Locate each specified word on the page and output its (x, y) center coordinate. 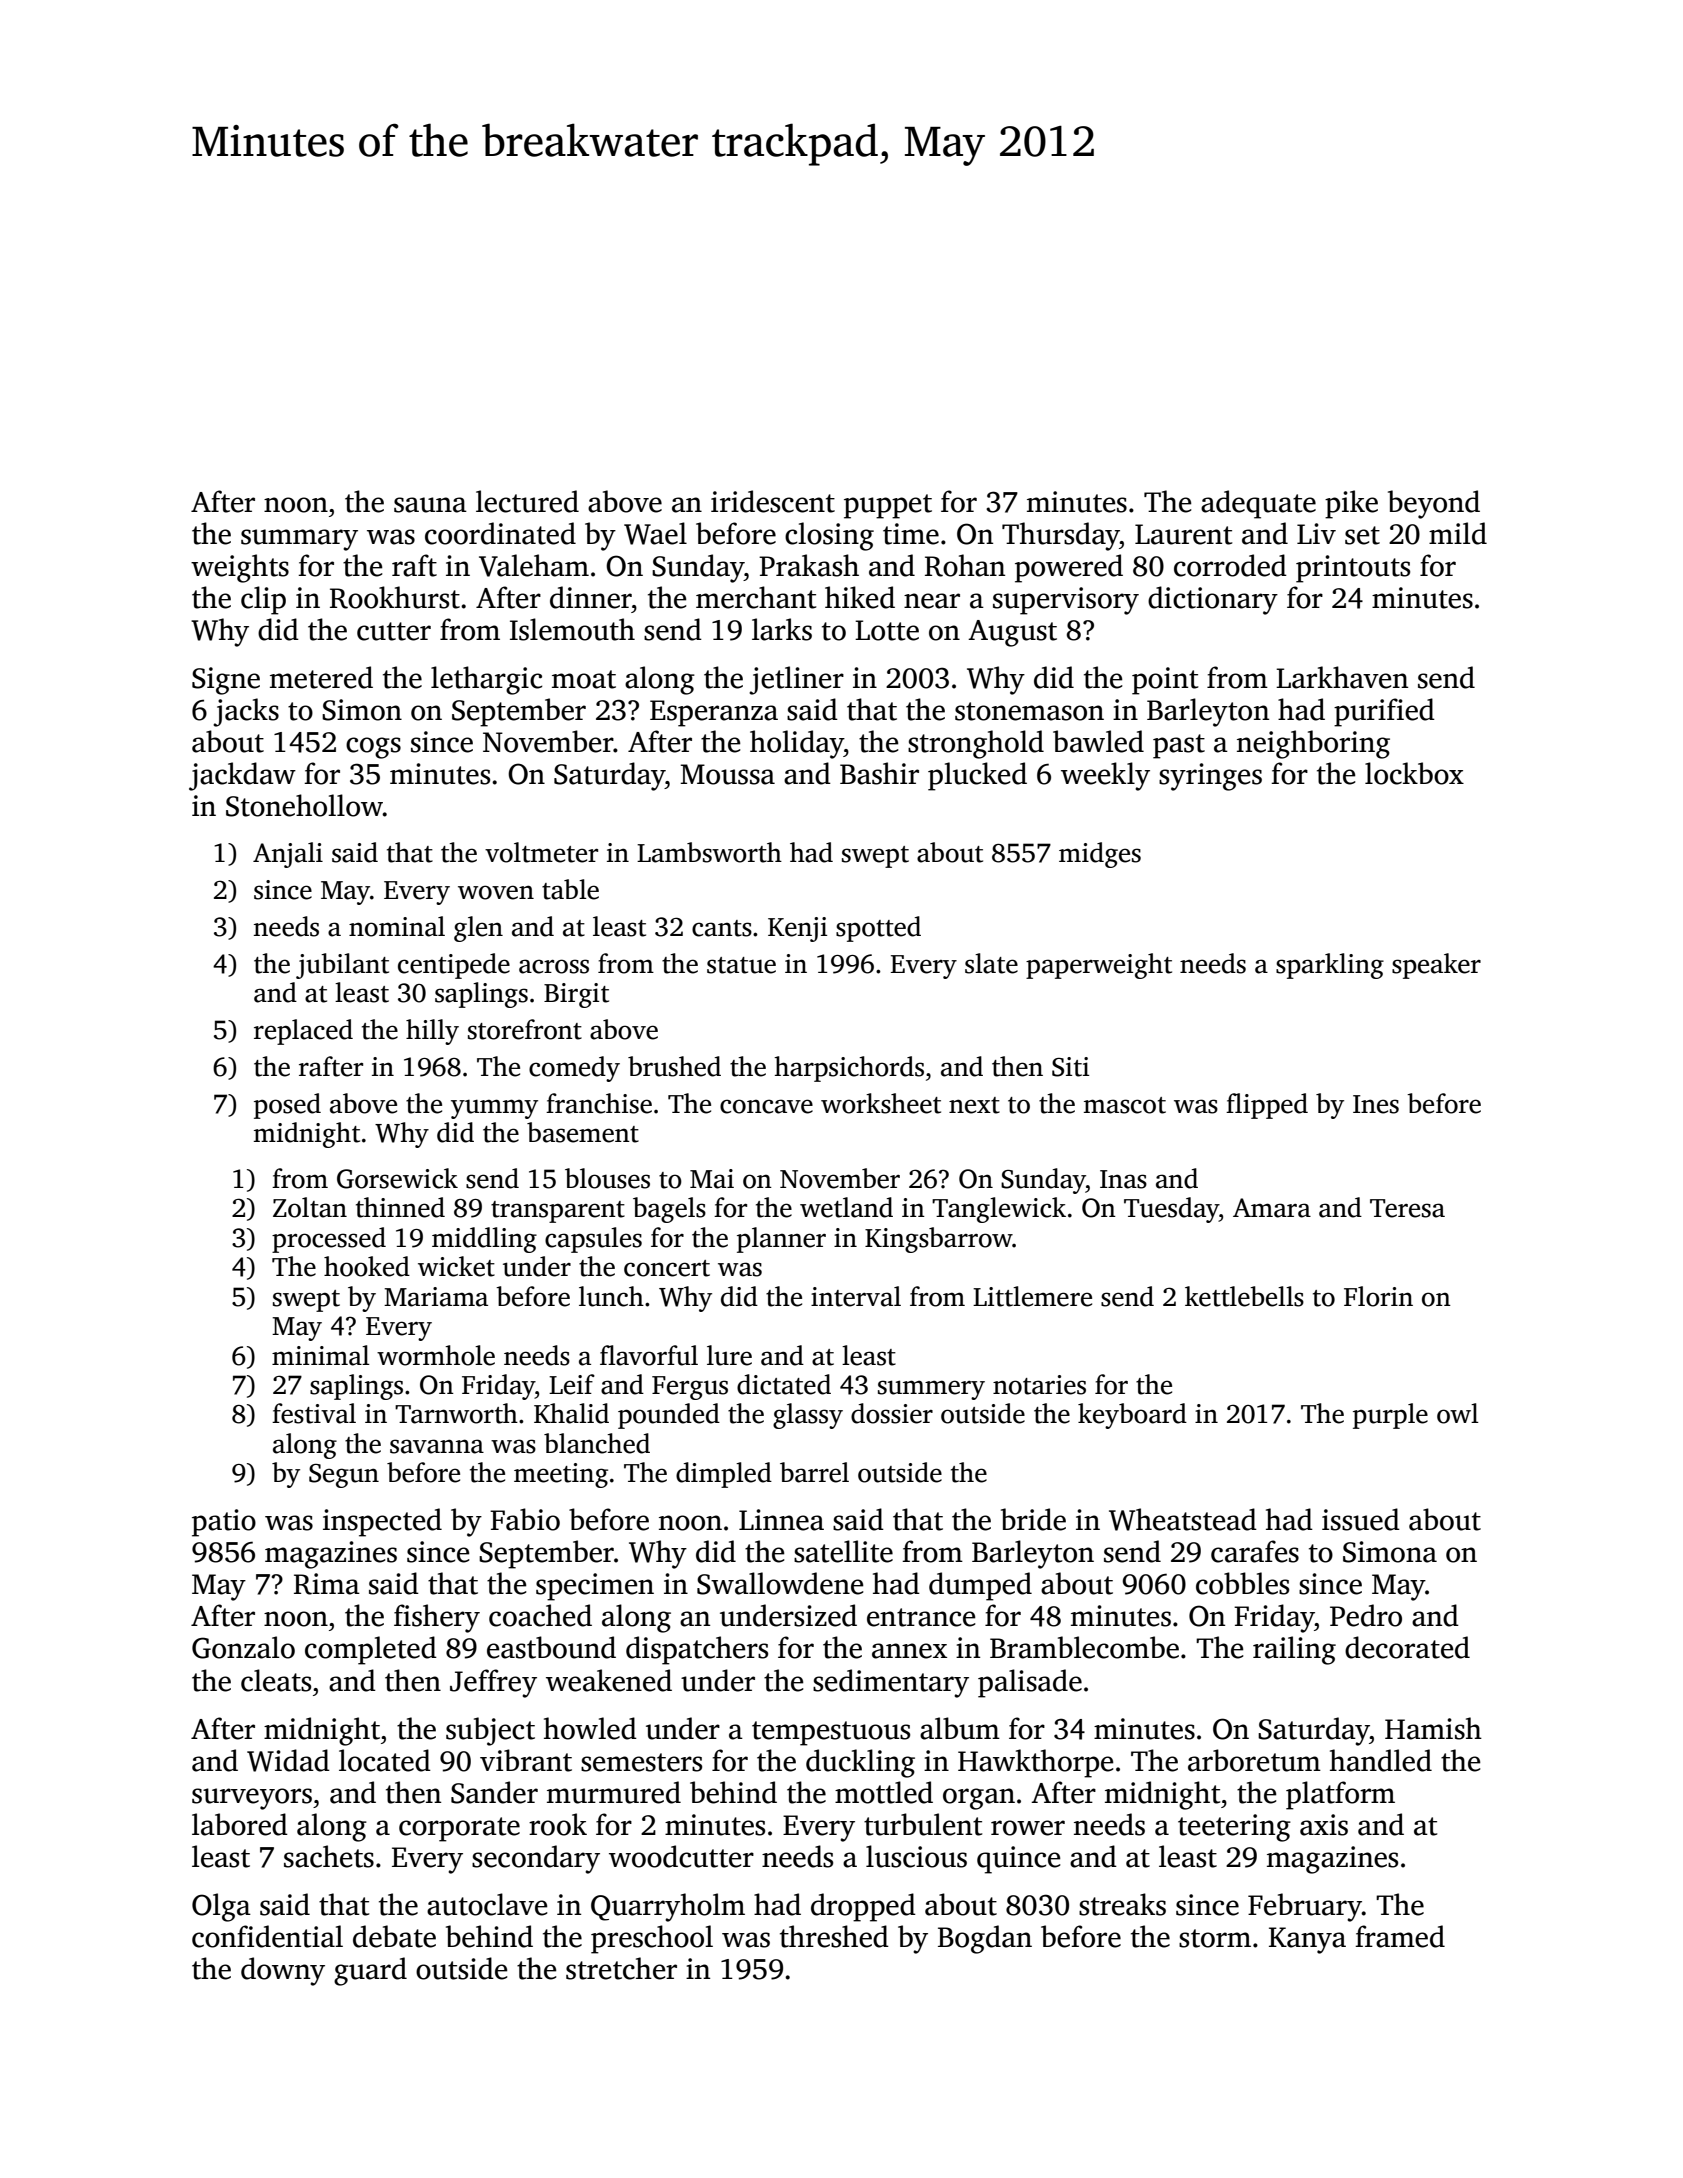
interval (856, 1296)
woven (496, 892)
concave (766, 1106)
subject (490, 1731)
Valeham (534, 565)
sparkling (1330, 966)
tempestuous (831, 1733)
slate (991, 963)
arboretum (1254, 1760)
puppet (888, 506)
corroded (1230, 565)
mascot (1125, 1105)
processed (329, 1240)
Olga (221, 1907)
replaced (303, 1032)
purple (1390, 1416)
